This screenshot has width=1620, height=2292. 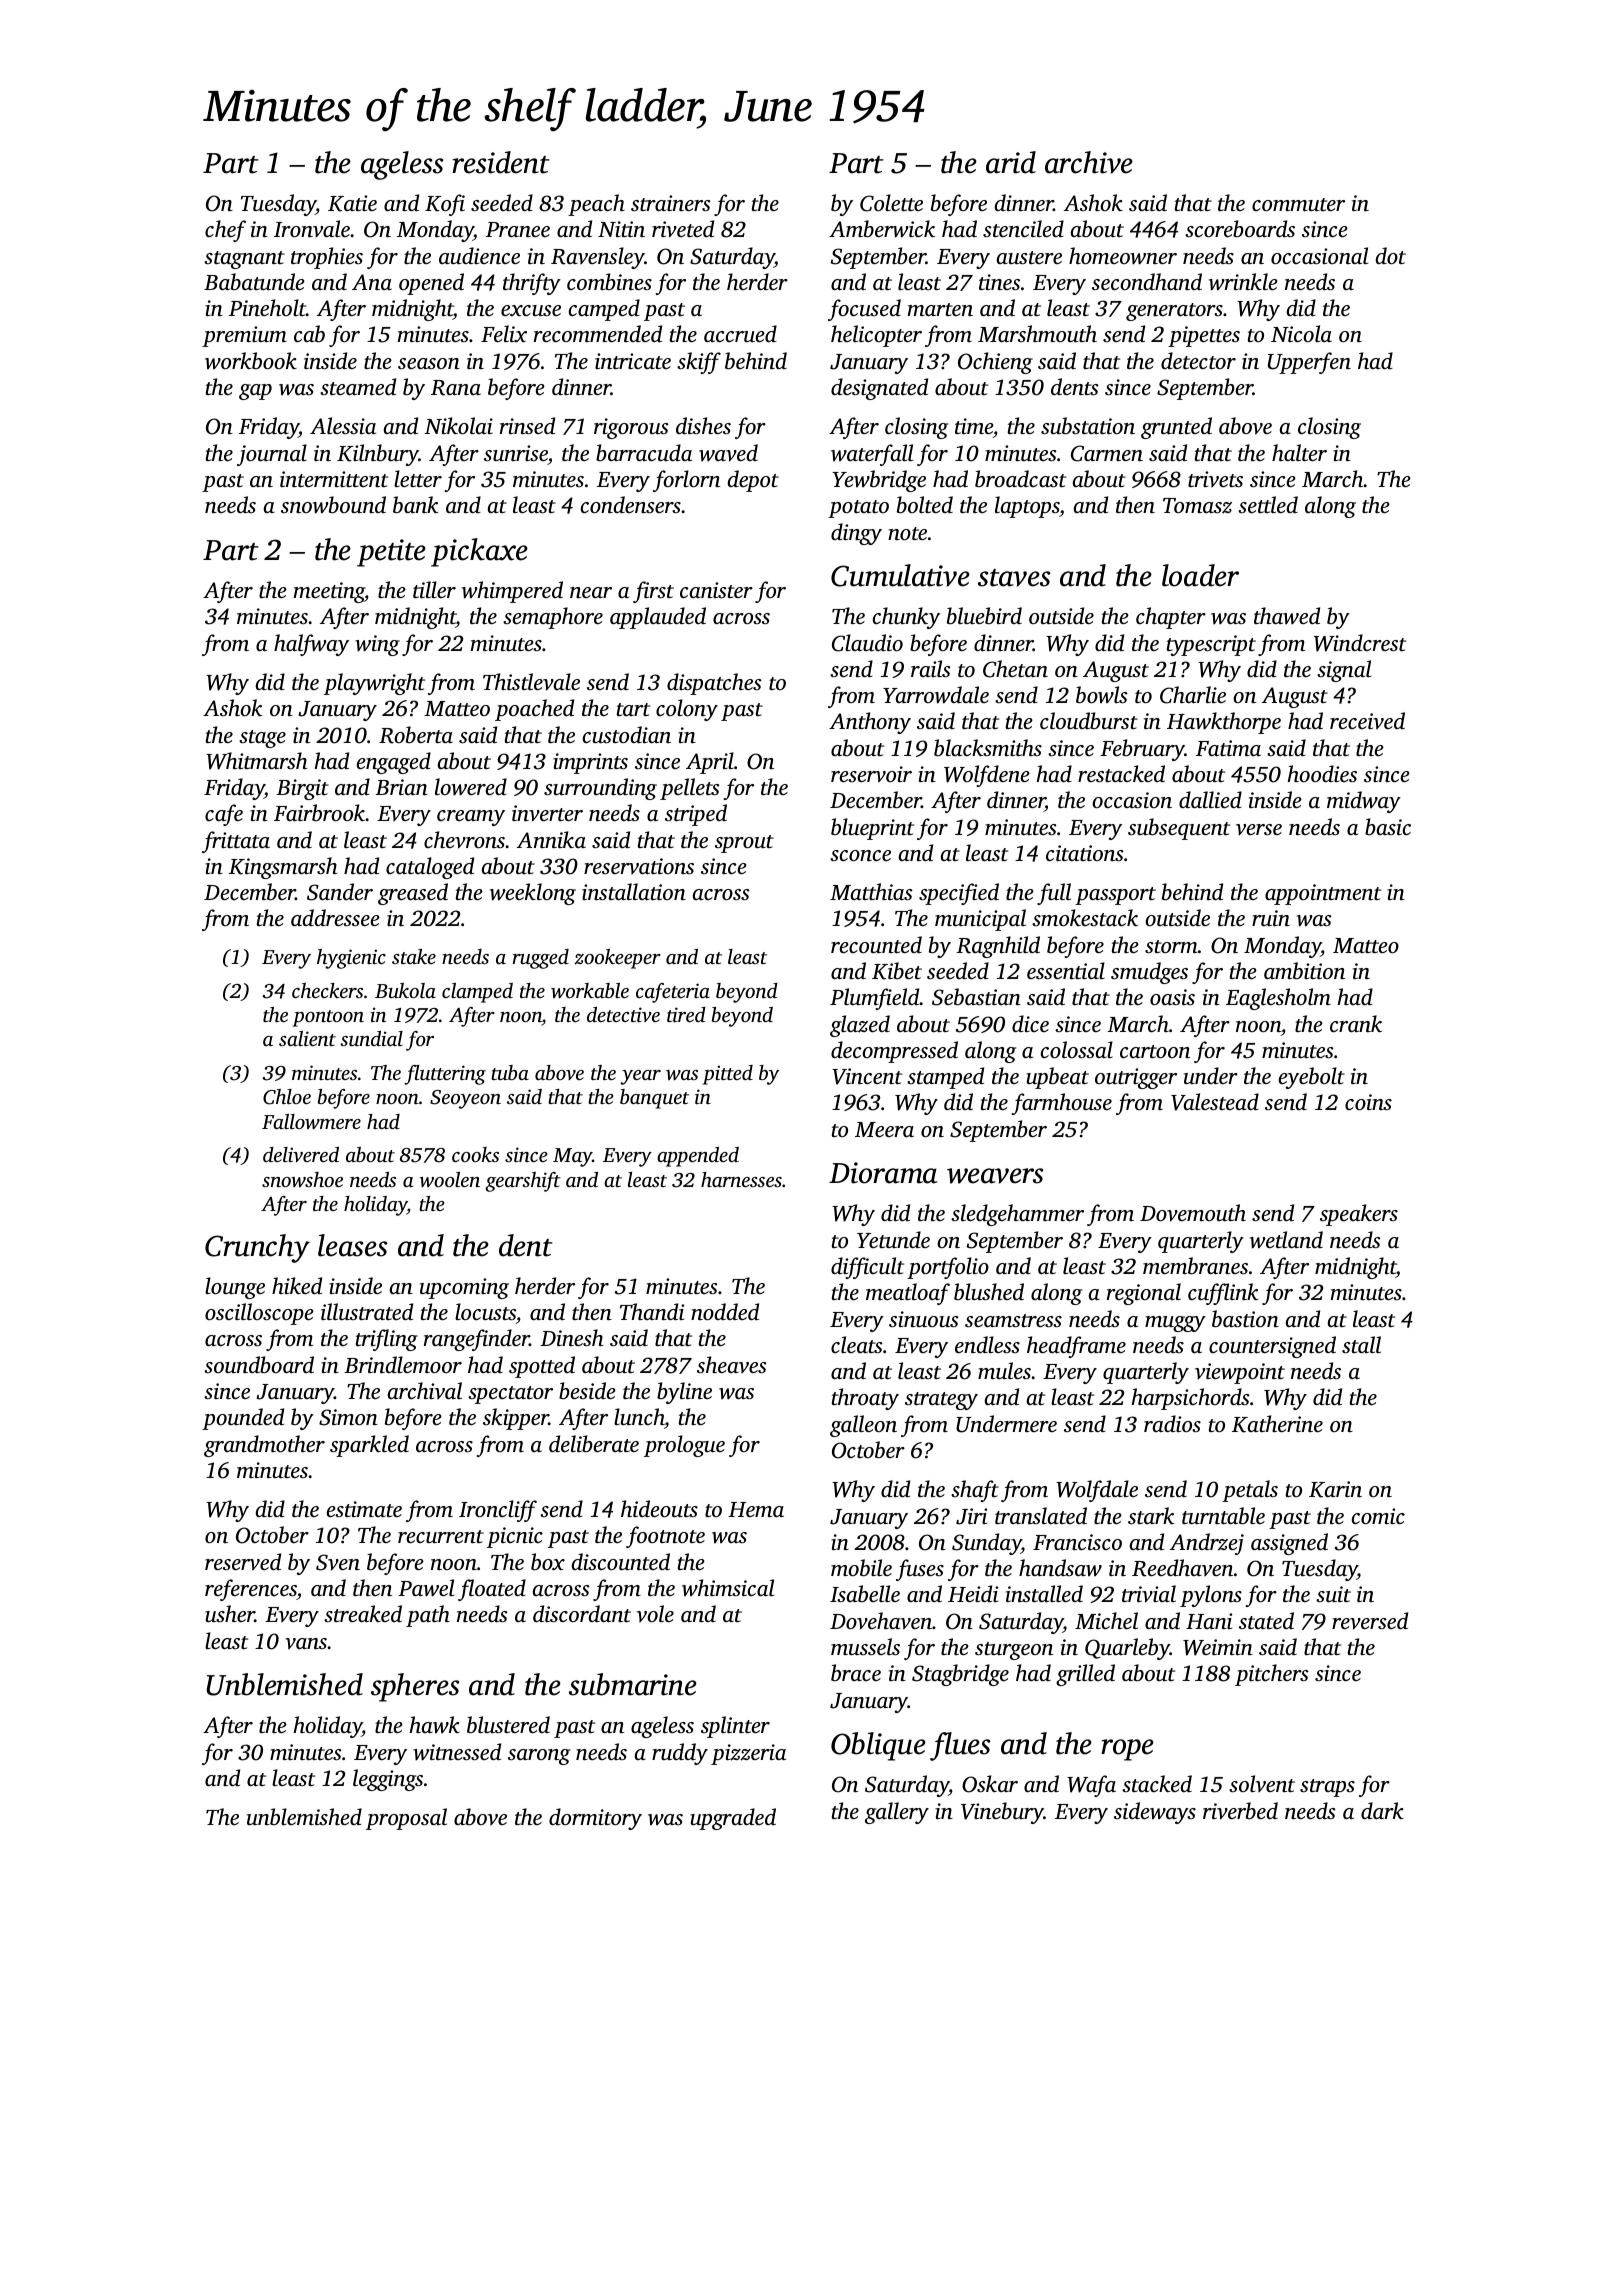 I want to click on premium, so click(x=244, y=336).
